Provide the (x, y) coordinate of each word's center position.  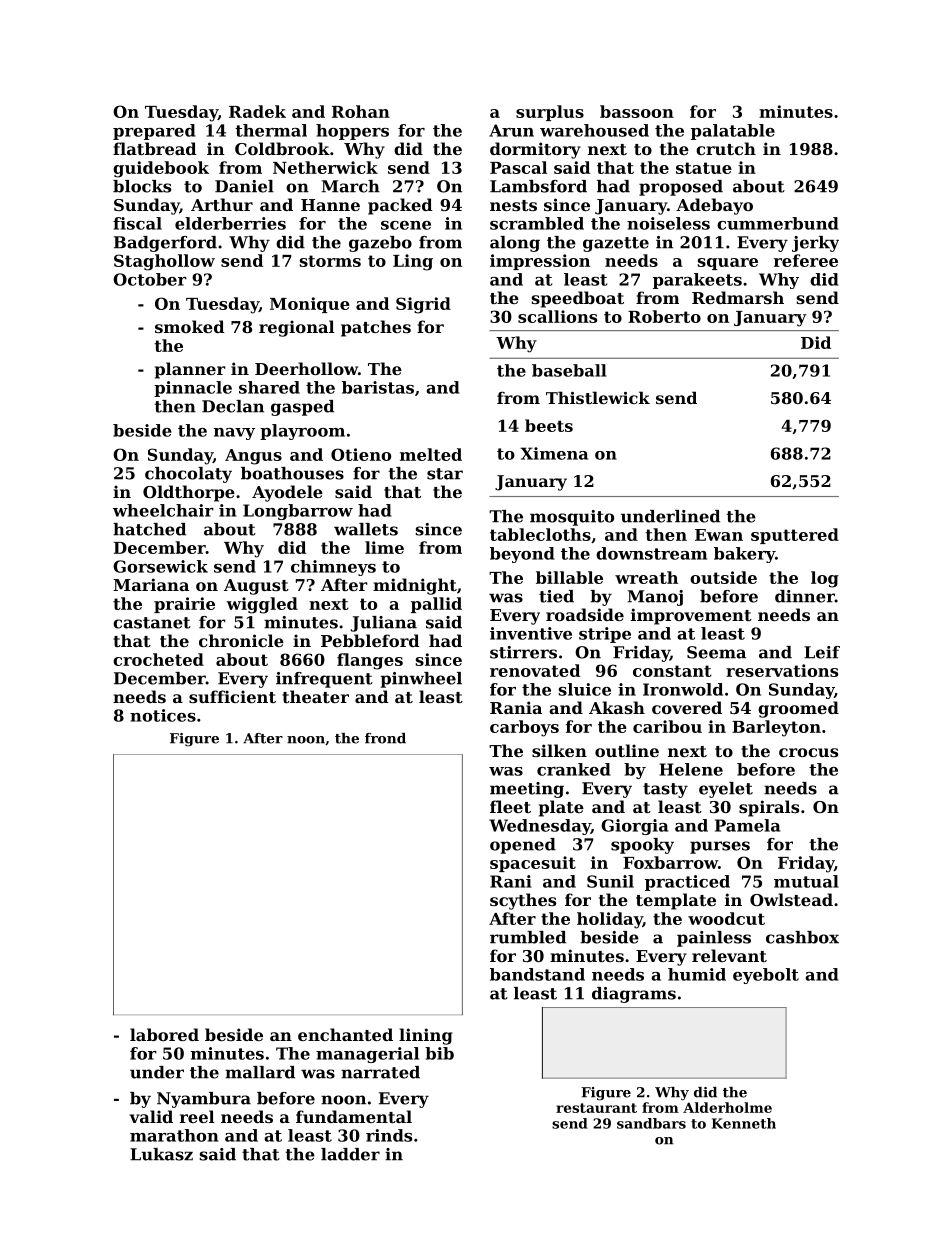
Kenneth (744, 1123)
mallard (260, 1072)
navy (234, 434)
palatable (733, 132)
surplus (550, 113)
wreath (646, 577)
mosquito (572, 518)
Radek (257, 111)
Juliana (384, 624)
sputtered (795, 536)
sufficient (232, 696)
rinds (389, 1135)
